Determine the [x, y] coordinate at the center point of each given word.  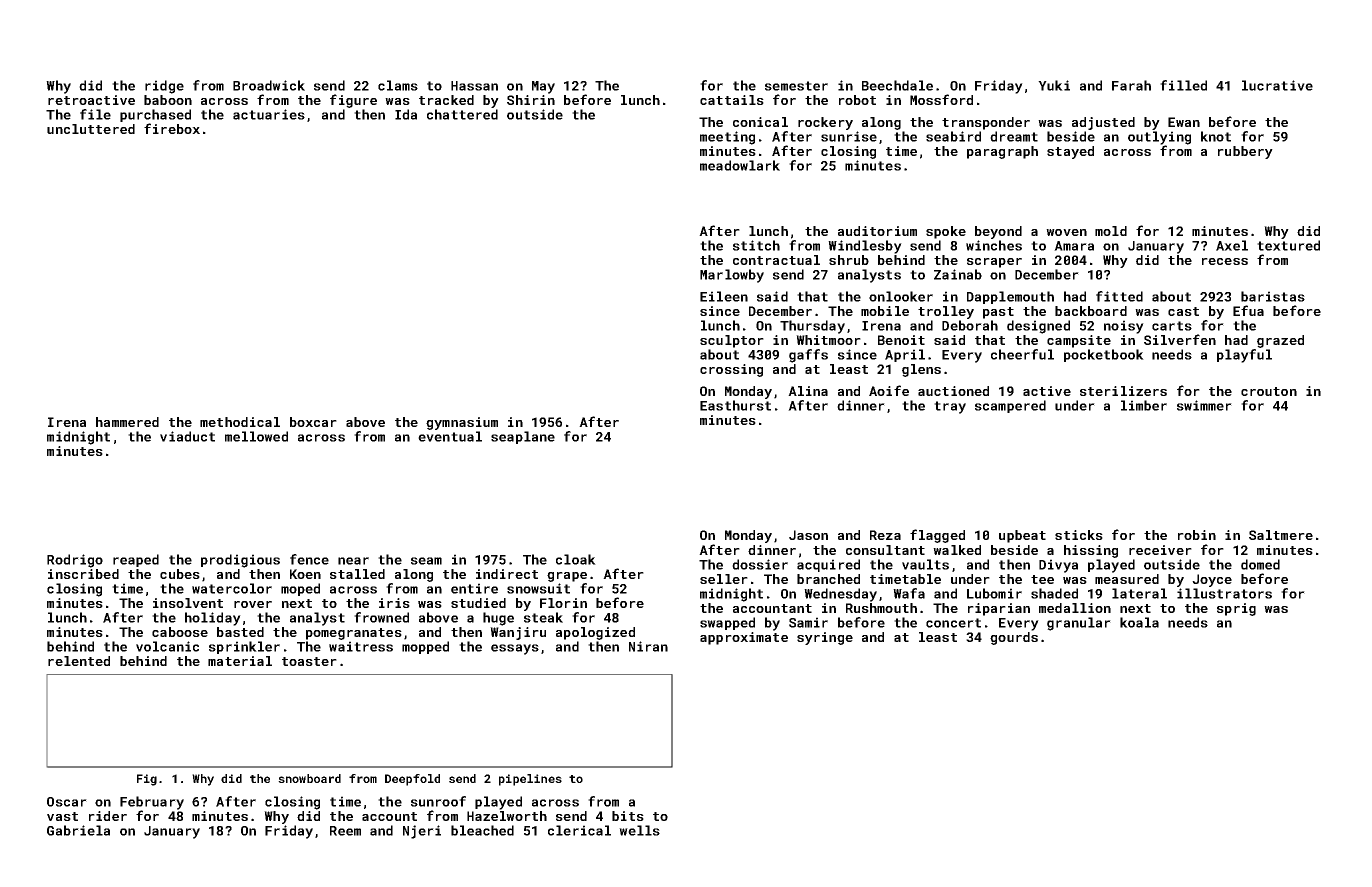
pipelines [530, 780]
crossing [731, 370]
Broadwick [269, 85]
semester [796, 86]
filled [1183, 85]
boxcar [313, 422]
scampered [1010, 406]
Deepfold [412, 780]
